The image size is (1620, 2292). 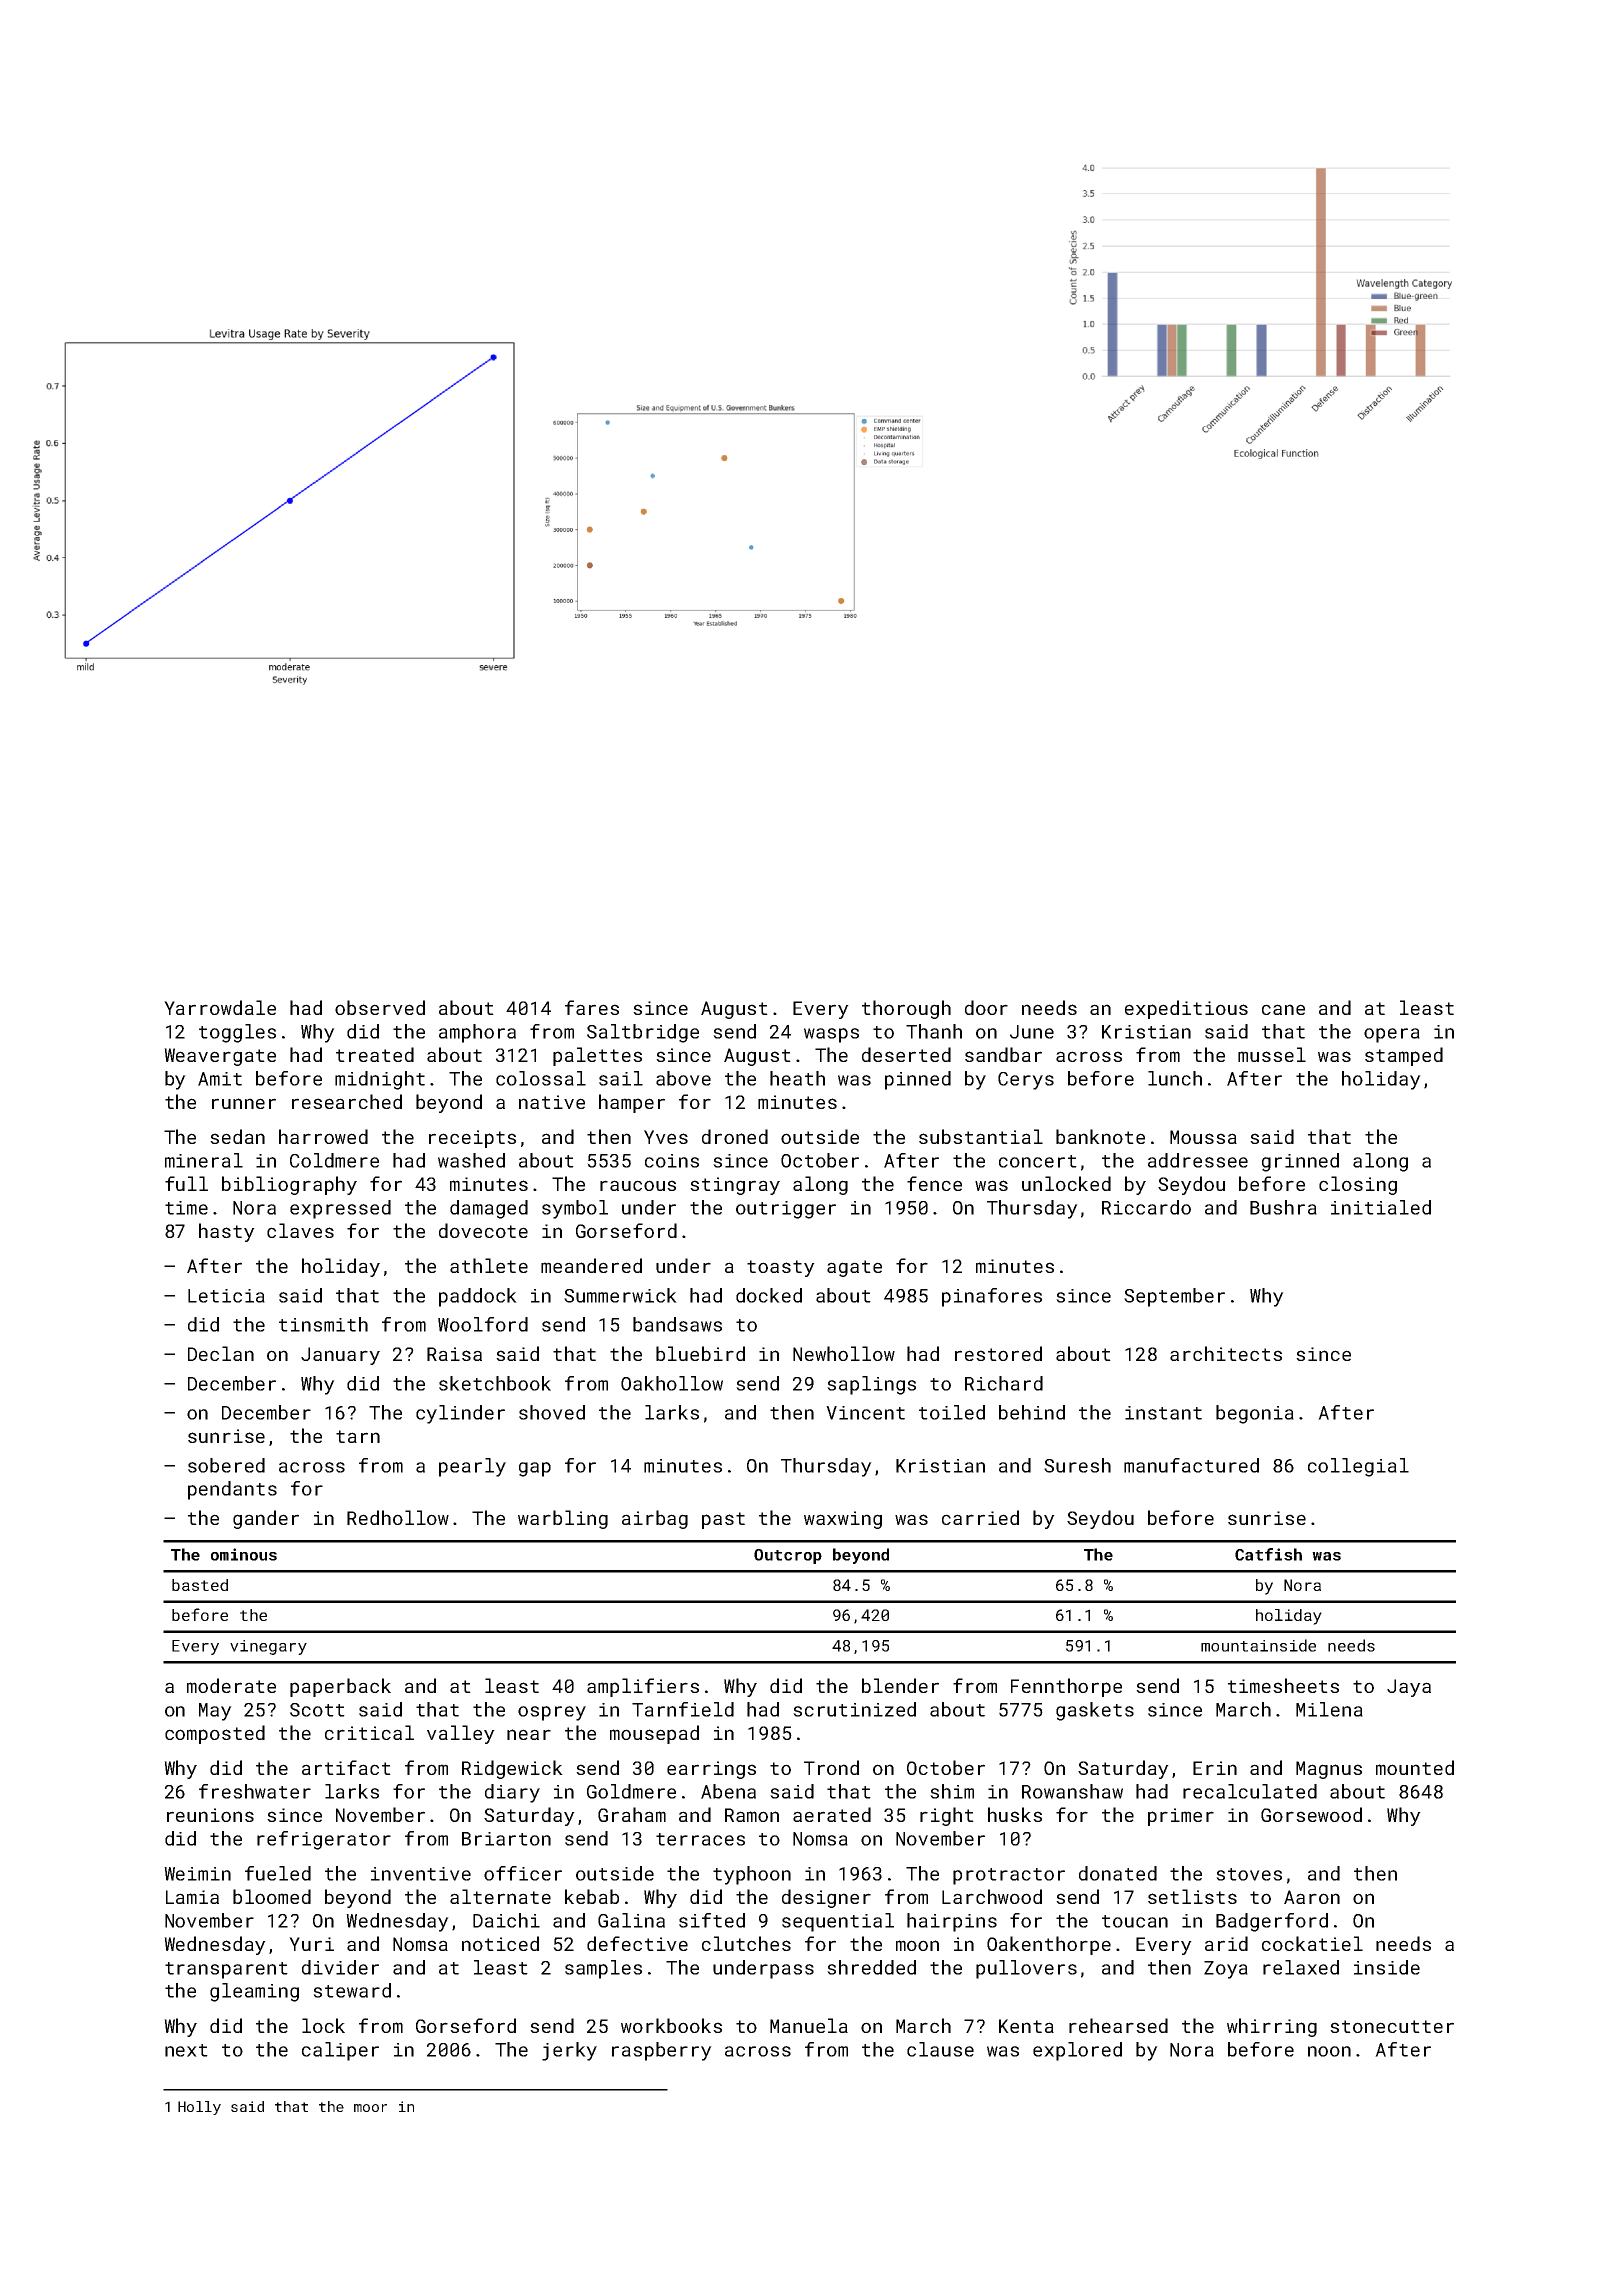 What do you see at coordinates (220, 1007) in the screenshot?
I see `Yarrowdale` at bounding box center [220, 1007].
